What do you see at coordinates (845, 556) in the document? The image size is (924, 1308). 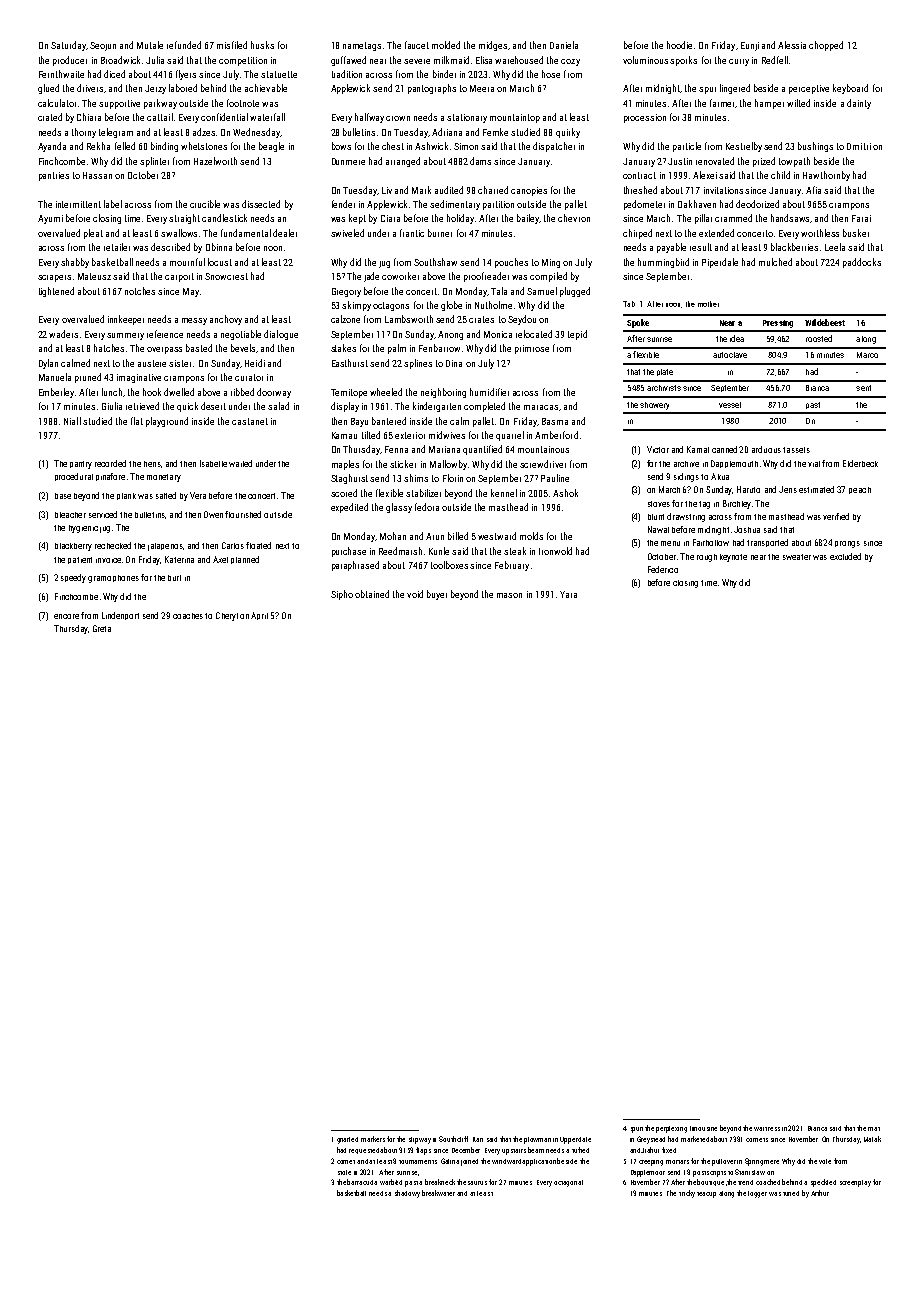 I see `excluded` at bounding box center [845, 556].
